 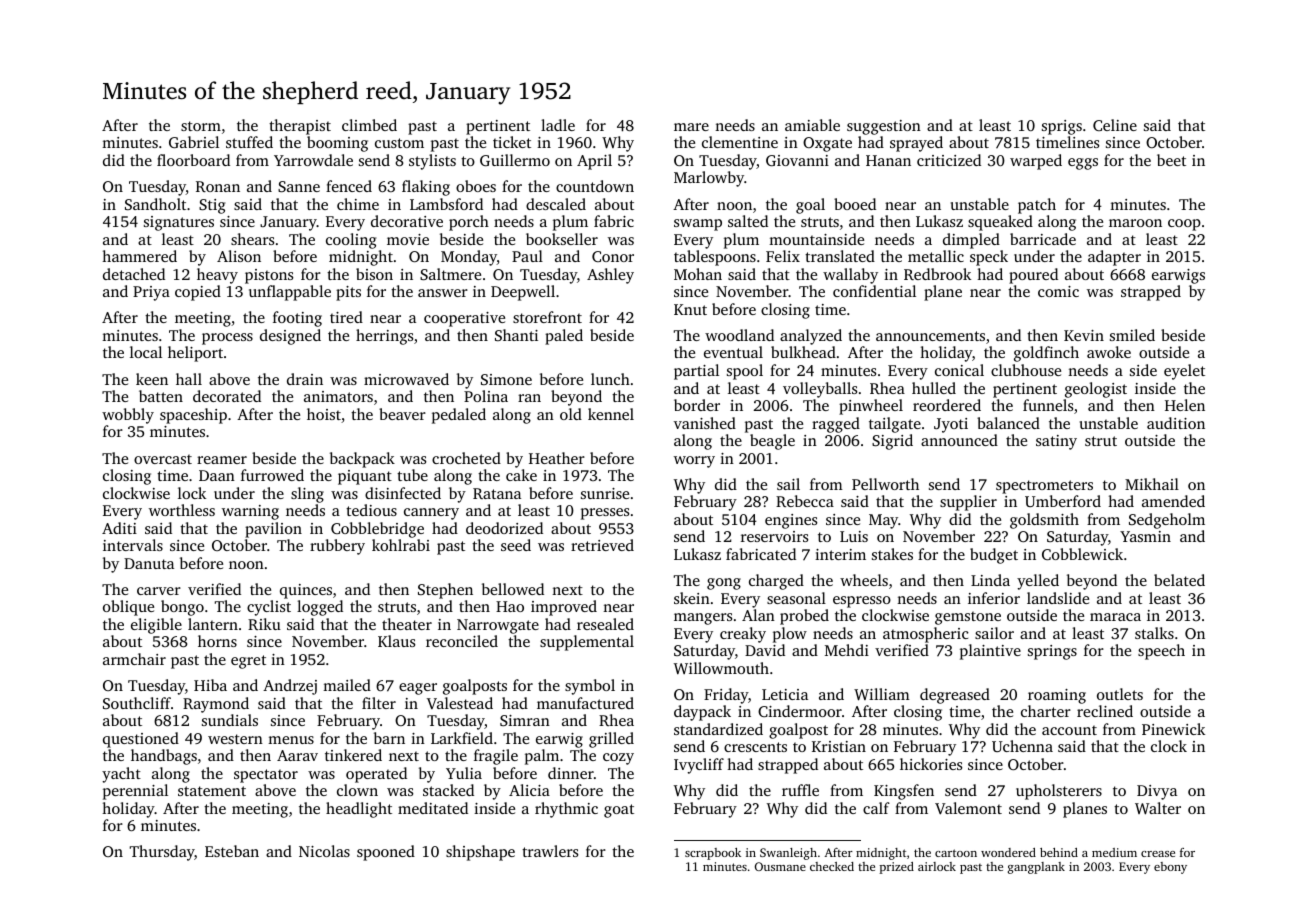 What do you see at coordinates (1184, 372) in the screenshot?
I see `eyelet` at bounding box center [1184, 372].
